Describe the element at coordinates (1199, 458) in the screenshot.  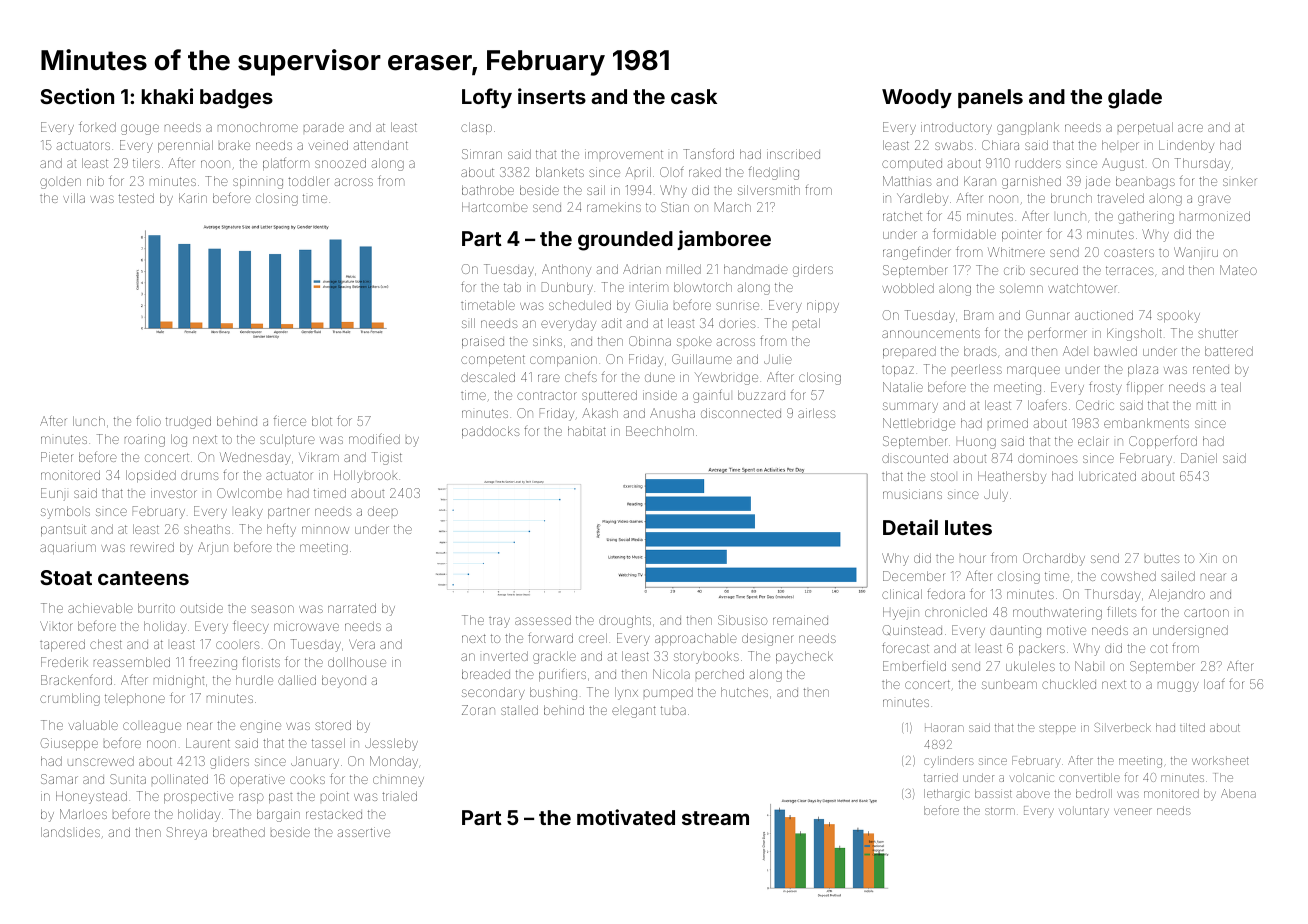
I see `Daniel` at that location.
